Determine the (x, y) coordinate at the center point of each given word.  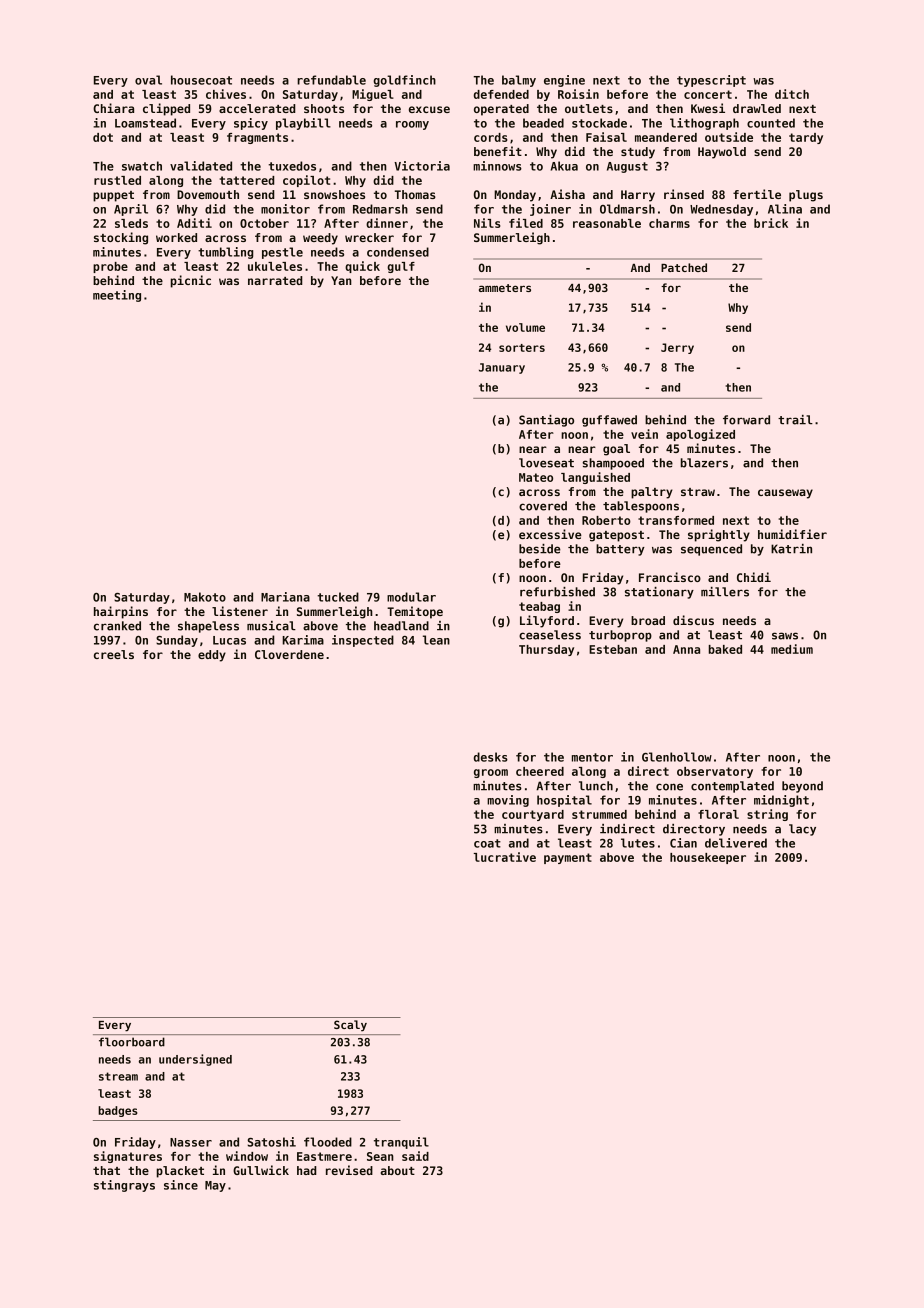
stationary (659, 593)
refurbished (557, 592)
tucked (338, 597)
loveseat (546, 463)
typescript (711, 81)
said (415, 1156)
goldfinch (404, 81)
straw (698, 492)
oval (148, 80)
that (106, 1170)
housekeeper (708, 858)
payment (568, 858)
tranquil (401, 1143)
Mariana (285, 597)
